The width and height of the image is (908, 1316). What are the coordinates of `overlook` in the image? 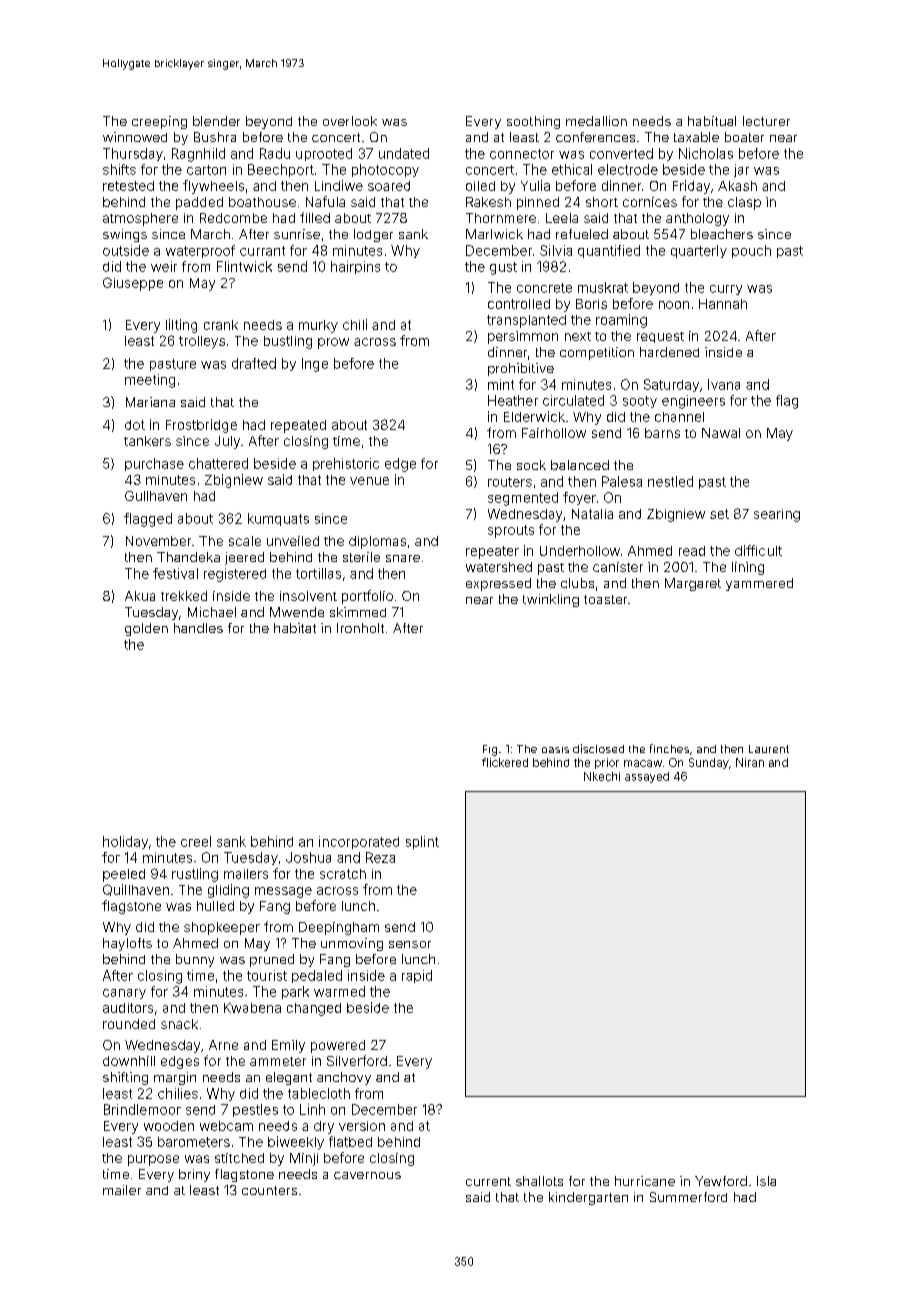 It's located at (350, 121).
